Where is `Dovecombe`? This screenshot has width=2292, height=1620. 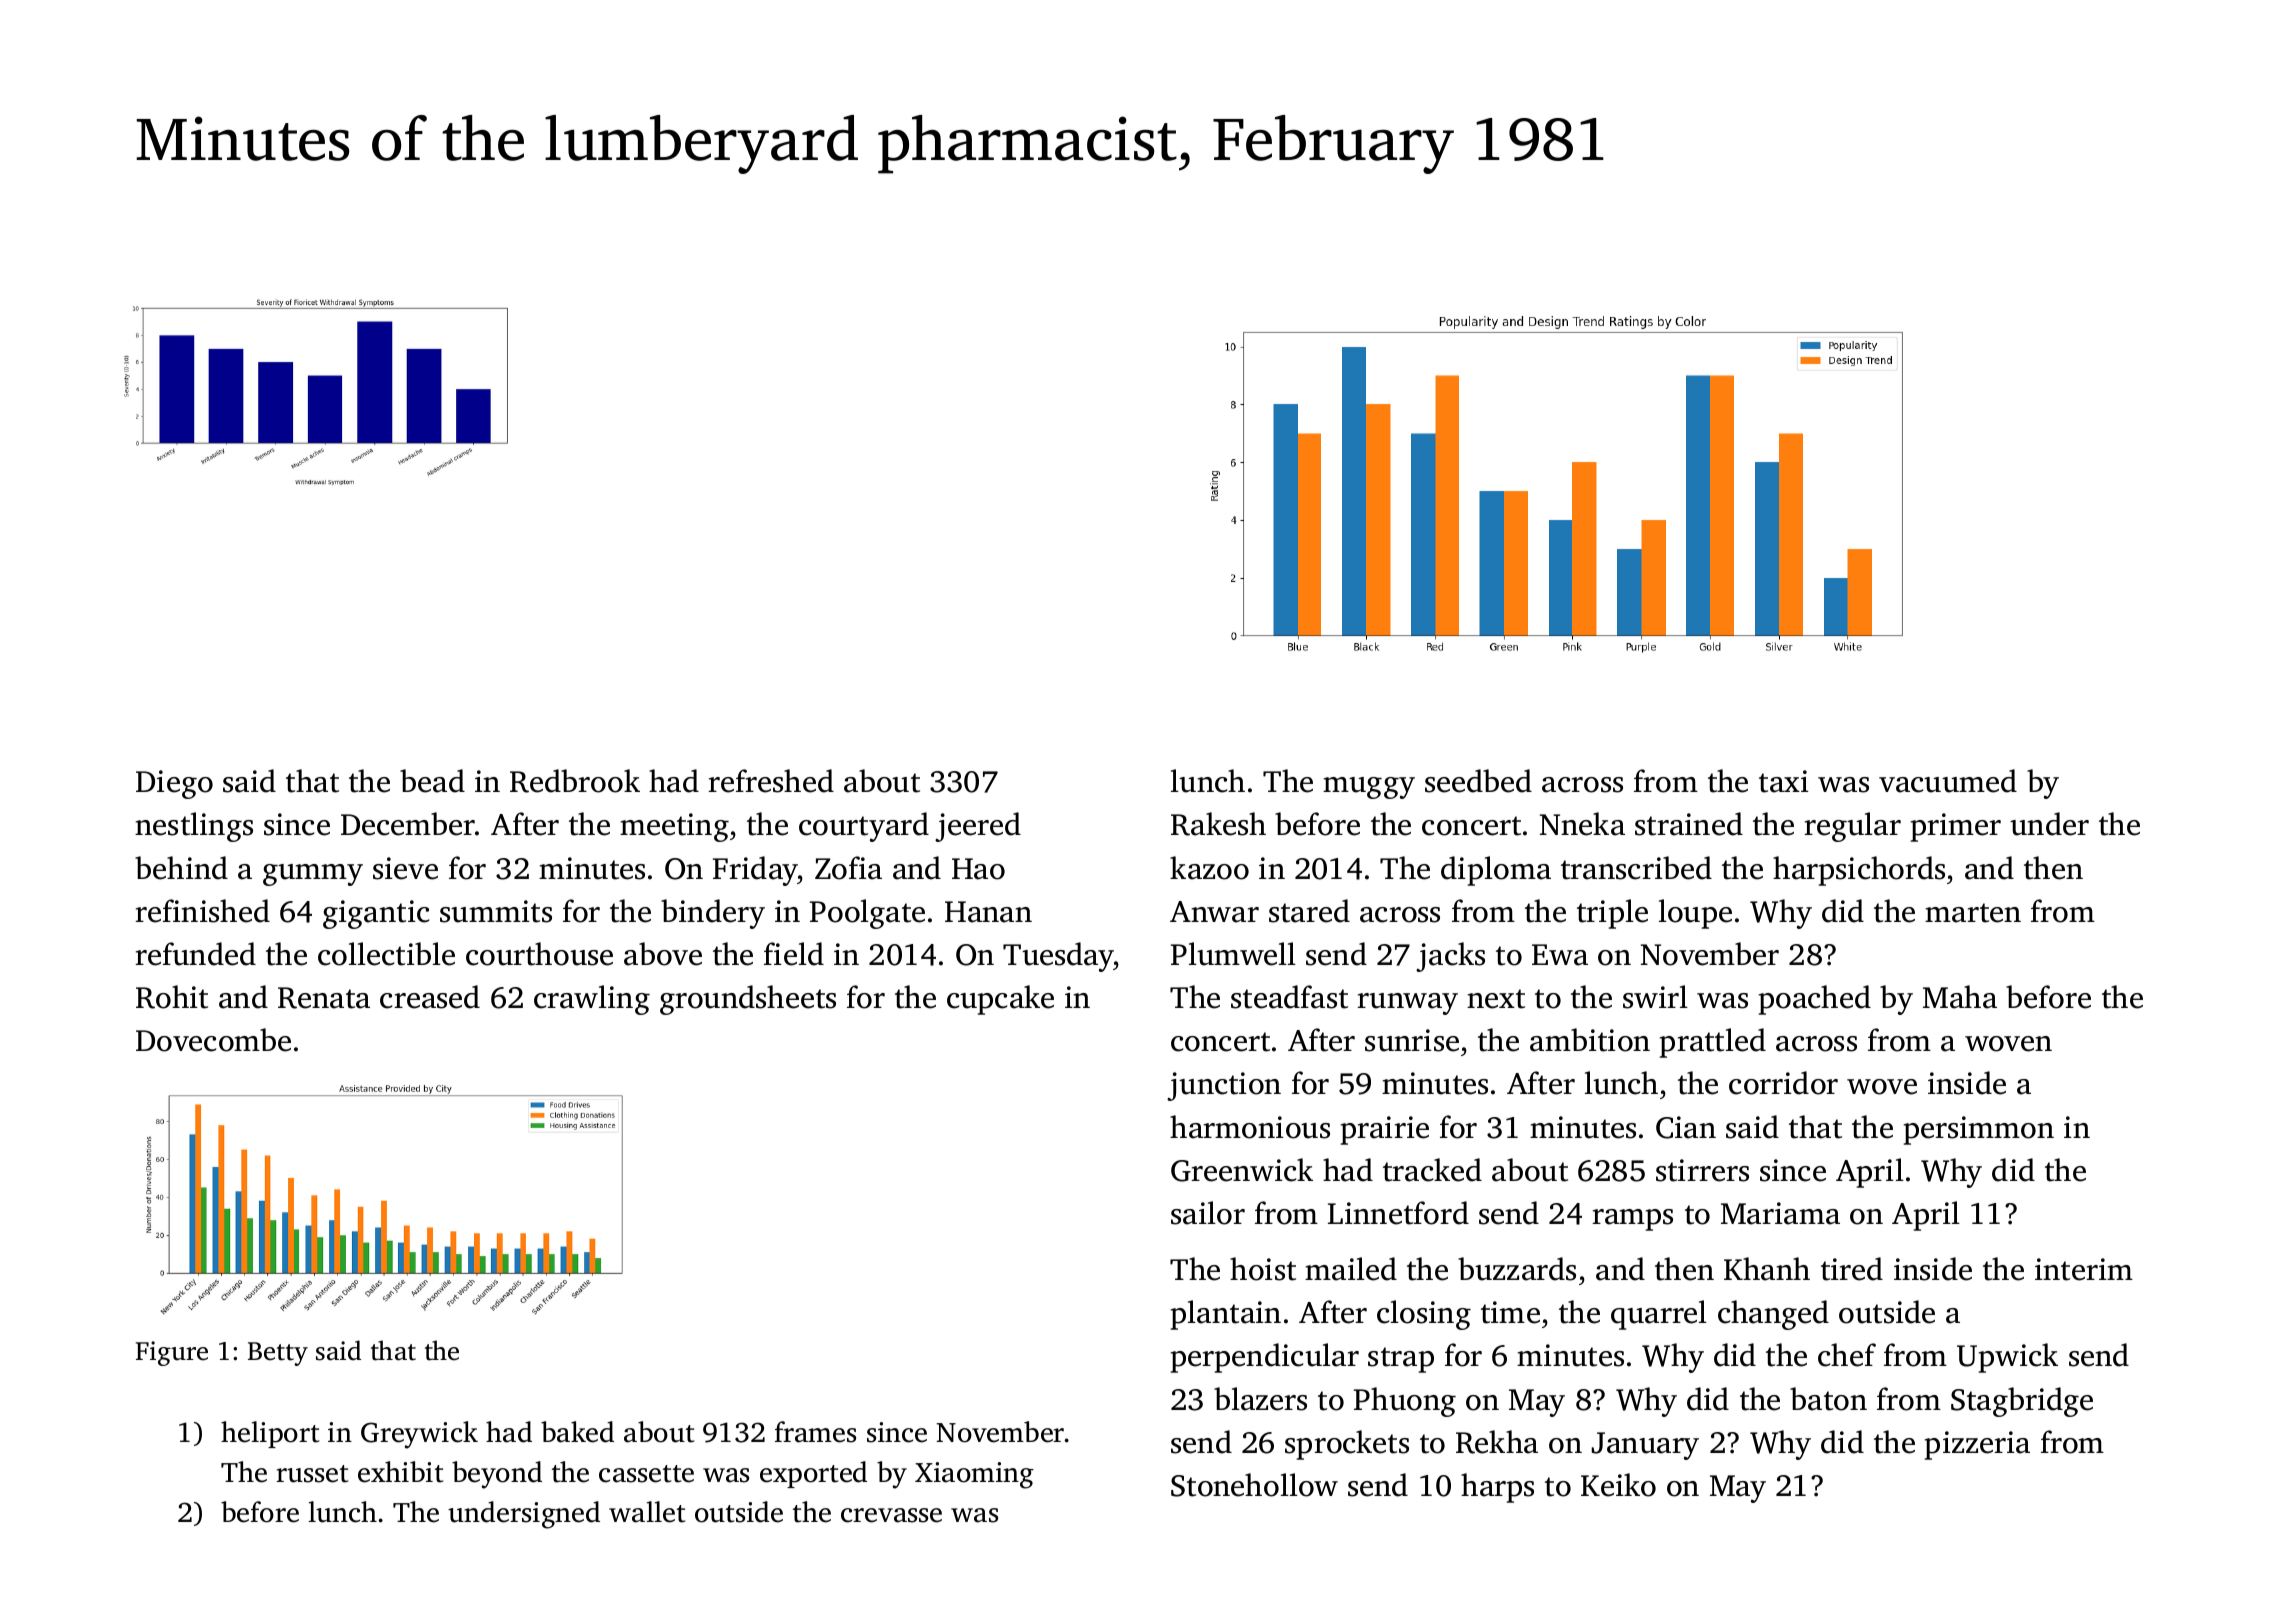 Dovecombe is located at coordinates (213, 1040).
